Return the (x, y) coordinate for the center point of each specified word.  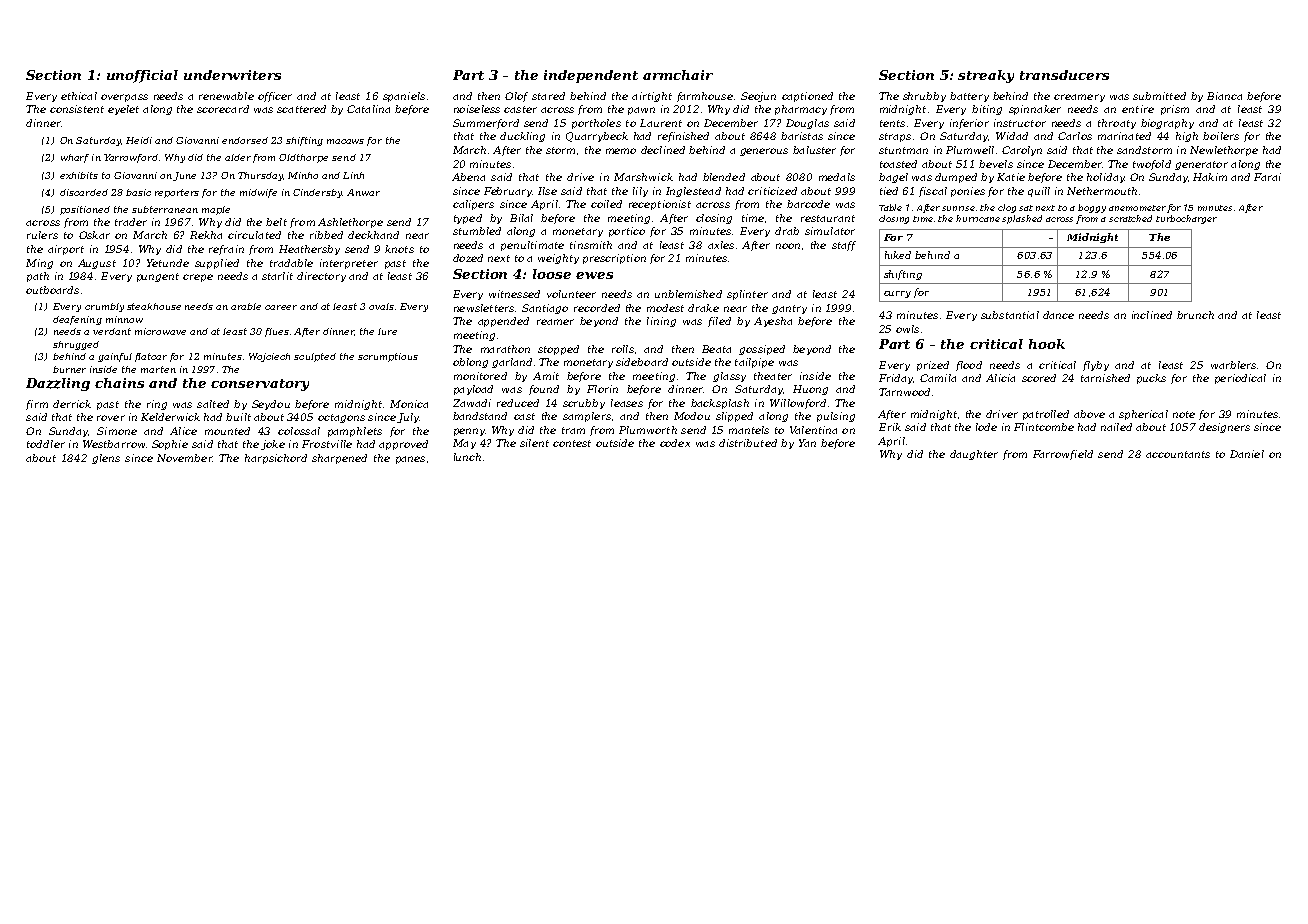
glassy (729, 377)
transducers (1064, 75)
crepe (198, 278)
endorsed (245, 140)
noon (788, 246)
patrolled (1046, 415)
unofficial (142, 76)
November (185, 458)
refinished (683, 137)
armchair (678, 75)
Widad (1012, 136)
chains (119, 383)
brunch (1195, 315)
